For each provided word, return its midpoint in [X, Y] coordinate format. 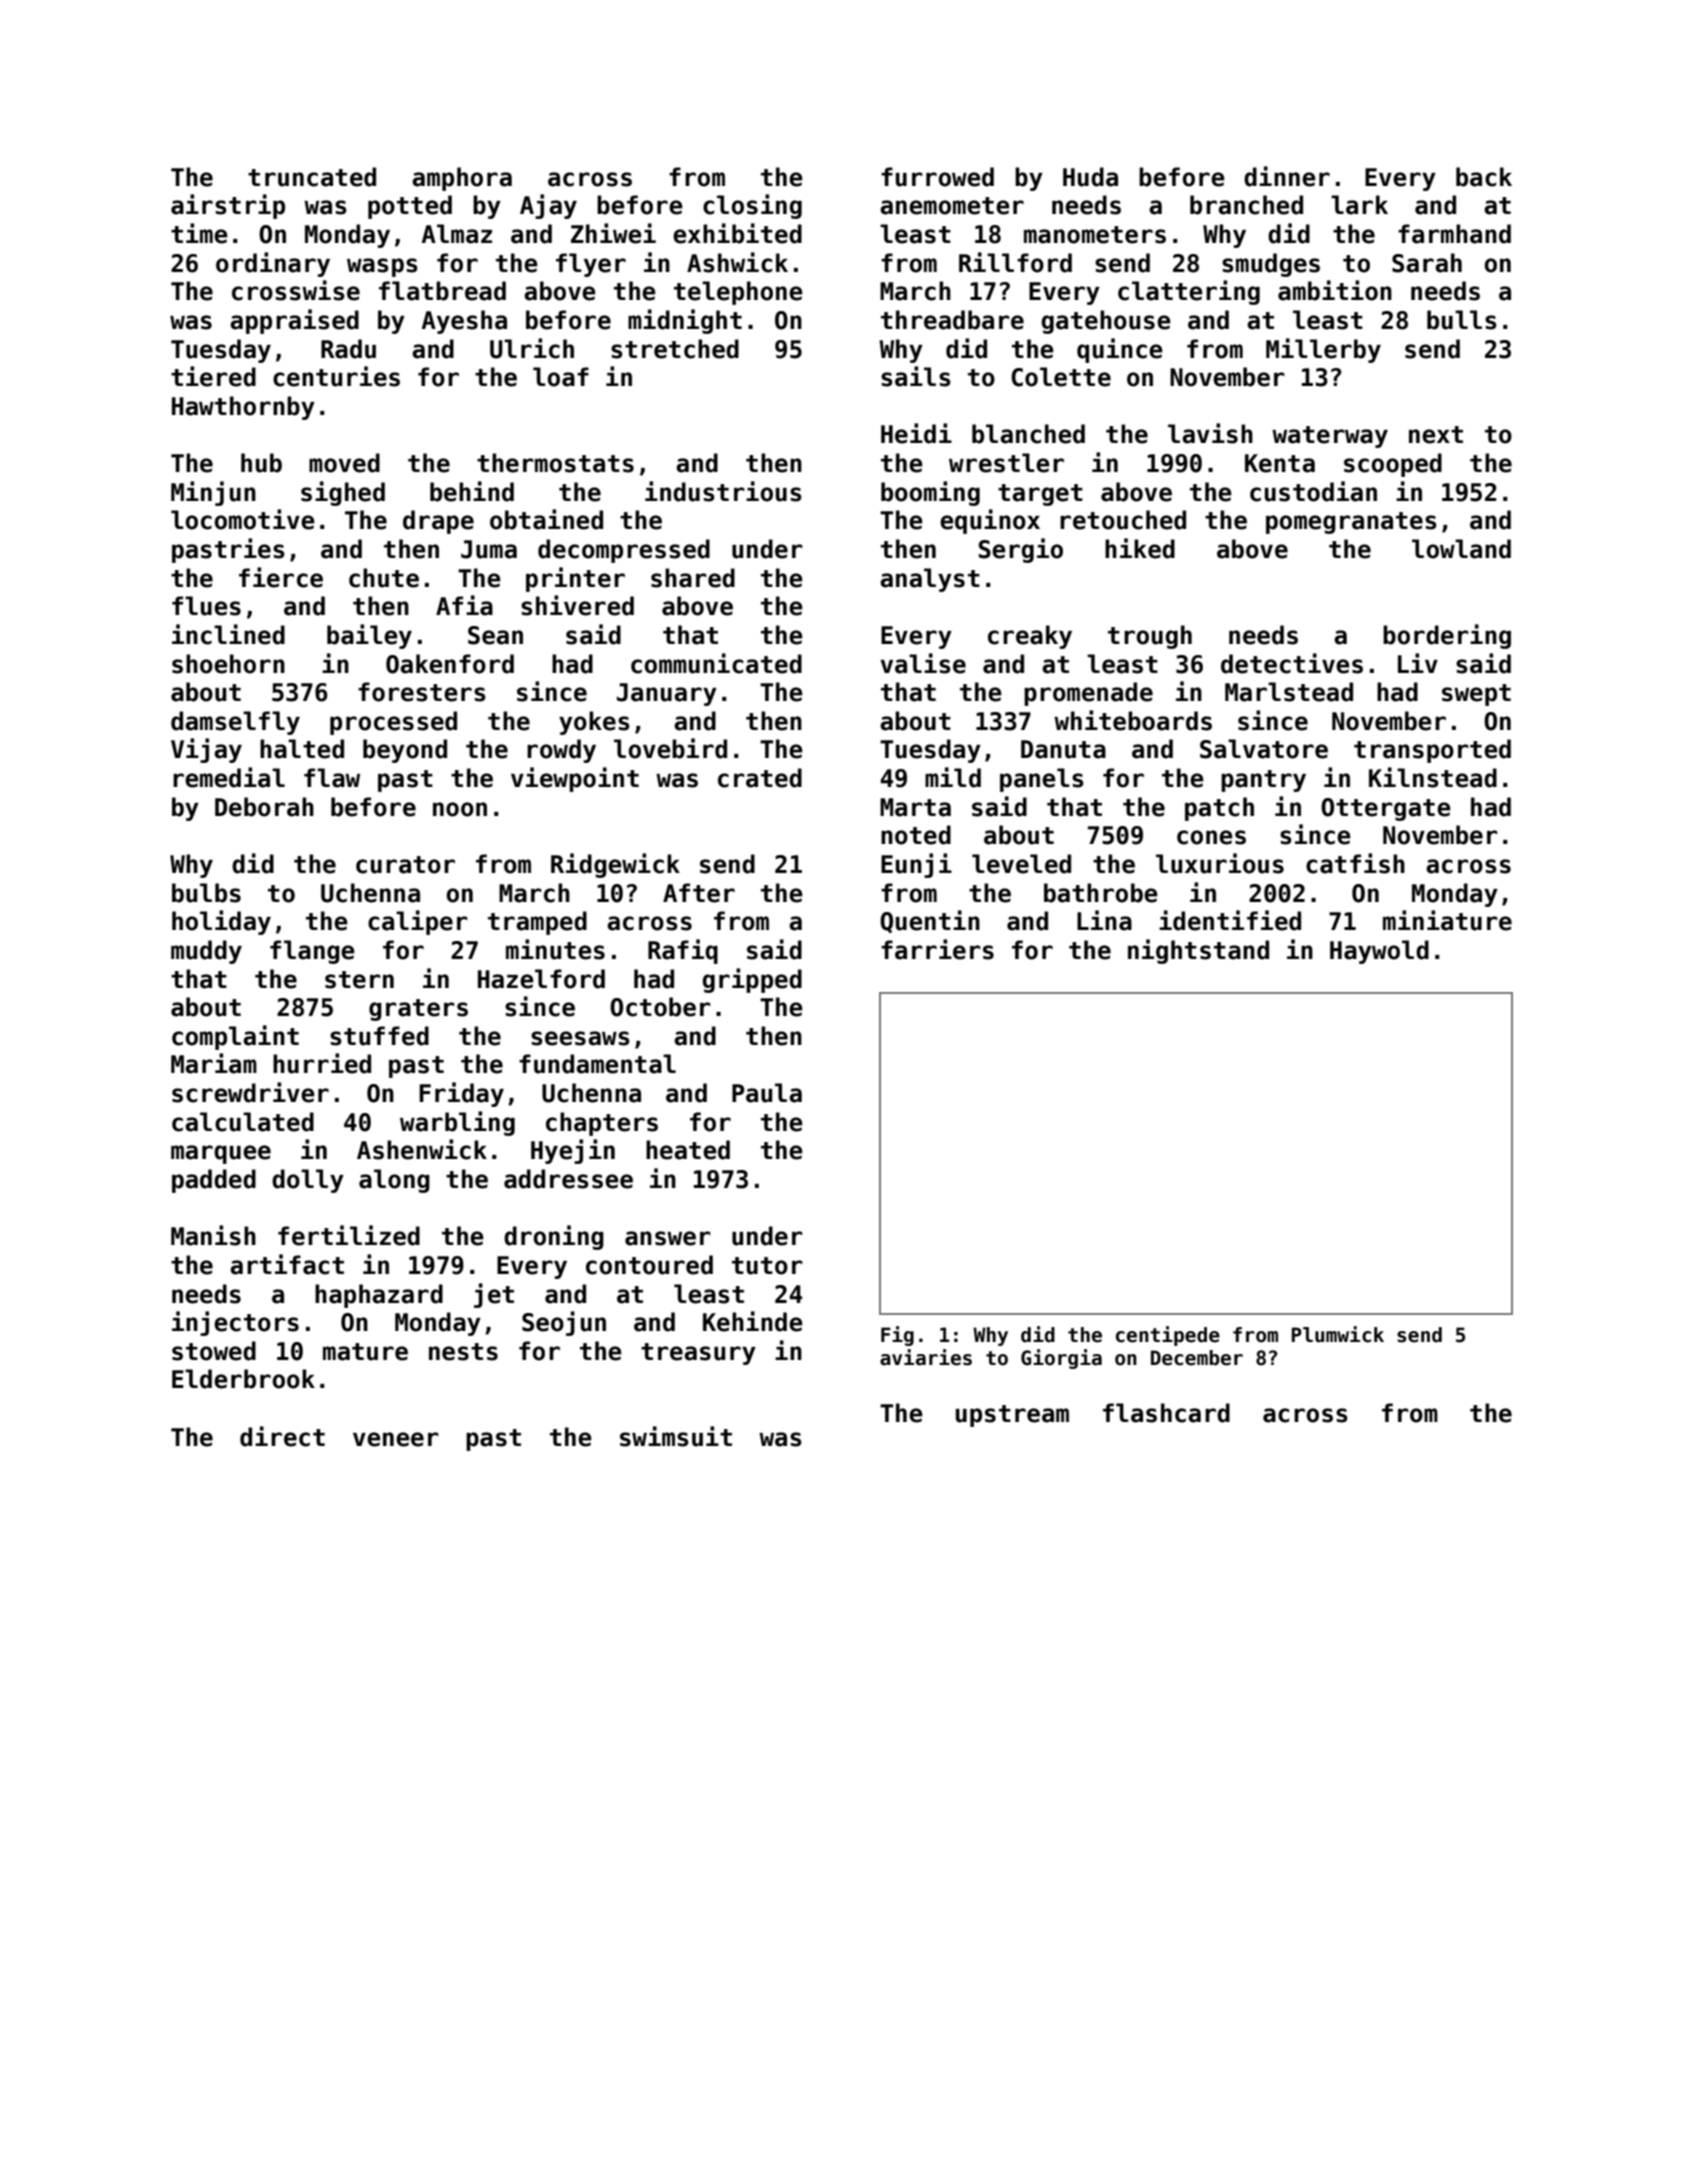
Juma [489, 549]
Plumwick [1338, 1334]
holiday [221, 922]
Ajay [548, 206]
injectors [235, 1323]
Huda [1090, 177]
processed [393, 723]
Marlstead [1289, 692]
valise [923, 663]
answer [668, 1238]
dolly [308, 1181]
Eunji [916, 865]
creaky [1030, 637]
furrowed [937, 177]
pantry [1263, 781]
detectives [1292, 663]
